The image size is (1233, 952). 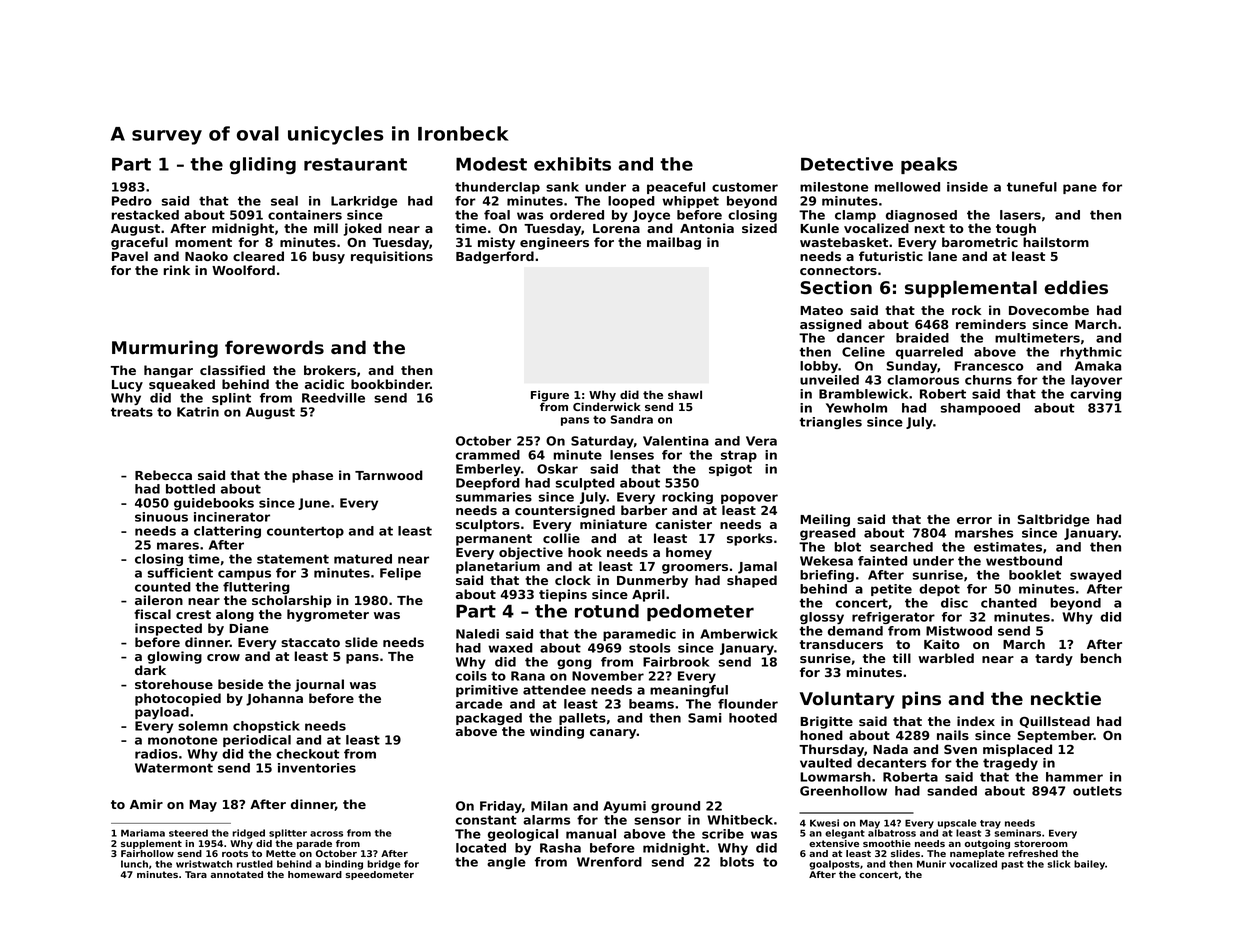 I want to click on sinuous, so click(x=161, y=517).
